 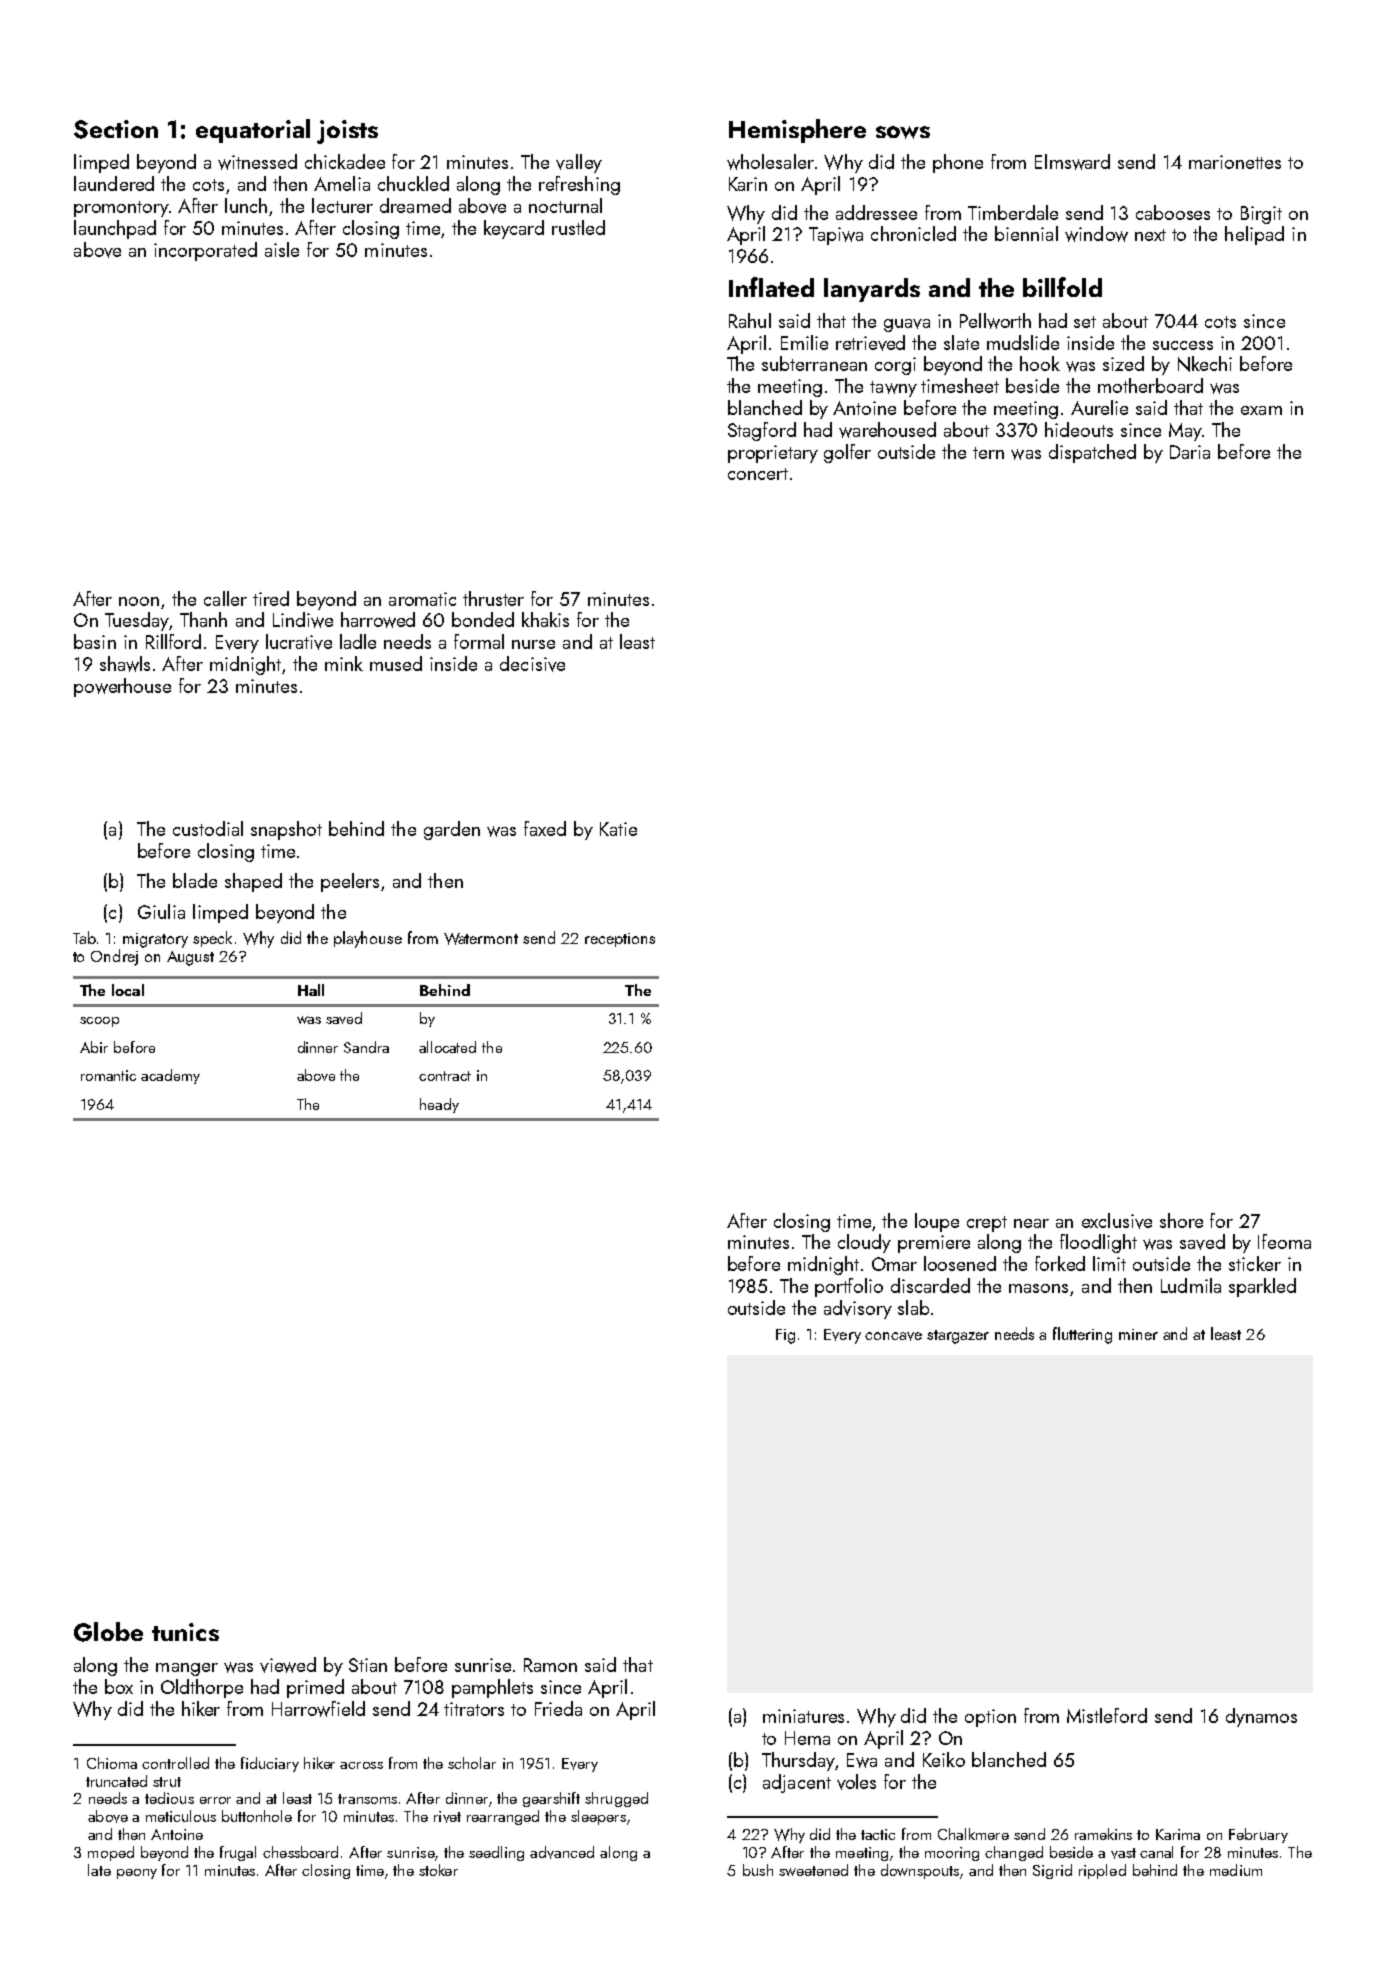 I want to click on shore, so click(x=1181, y=1220).
